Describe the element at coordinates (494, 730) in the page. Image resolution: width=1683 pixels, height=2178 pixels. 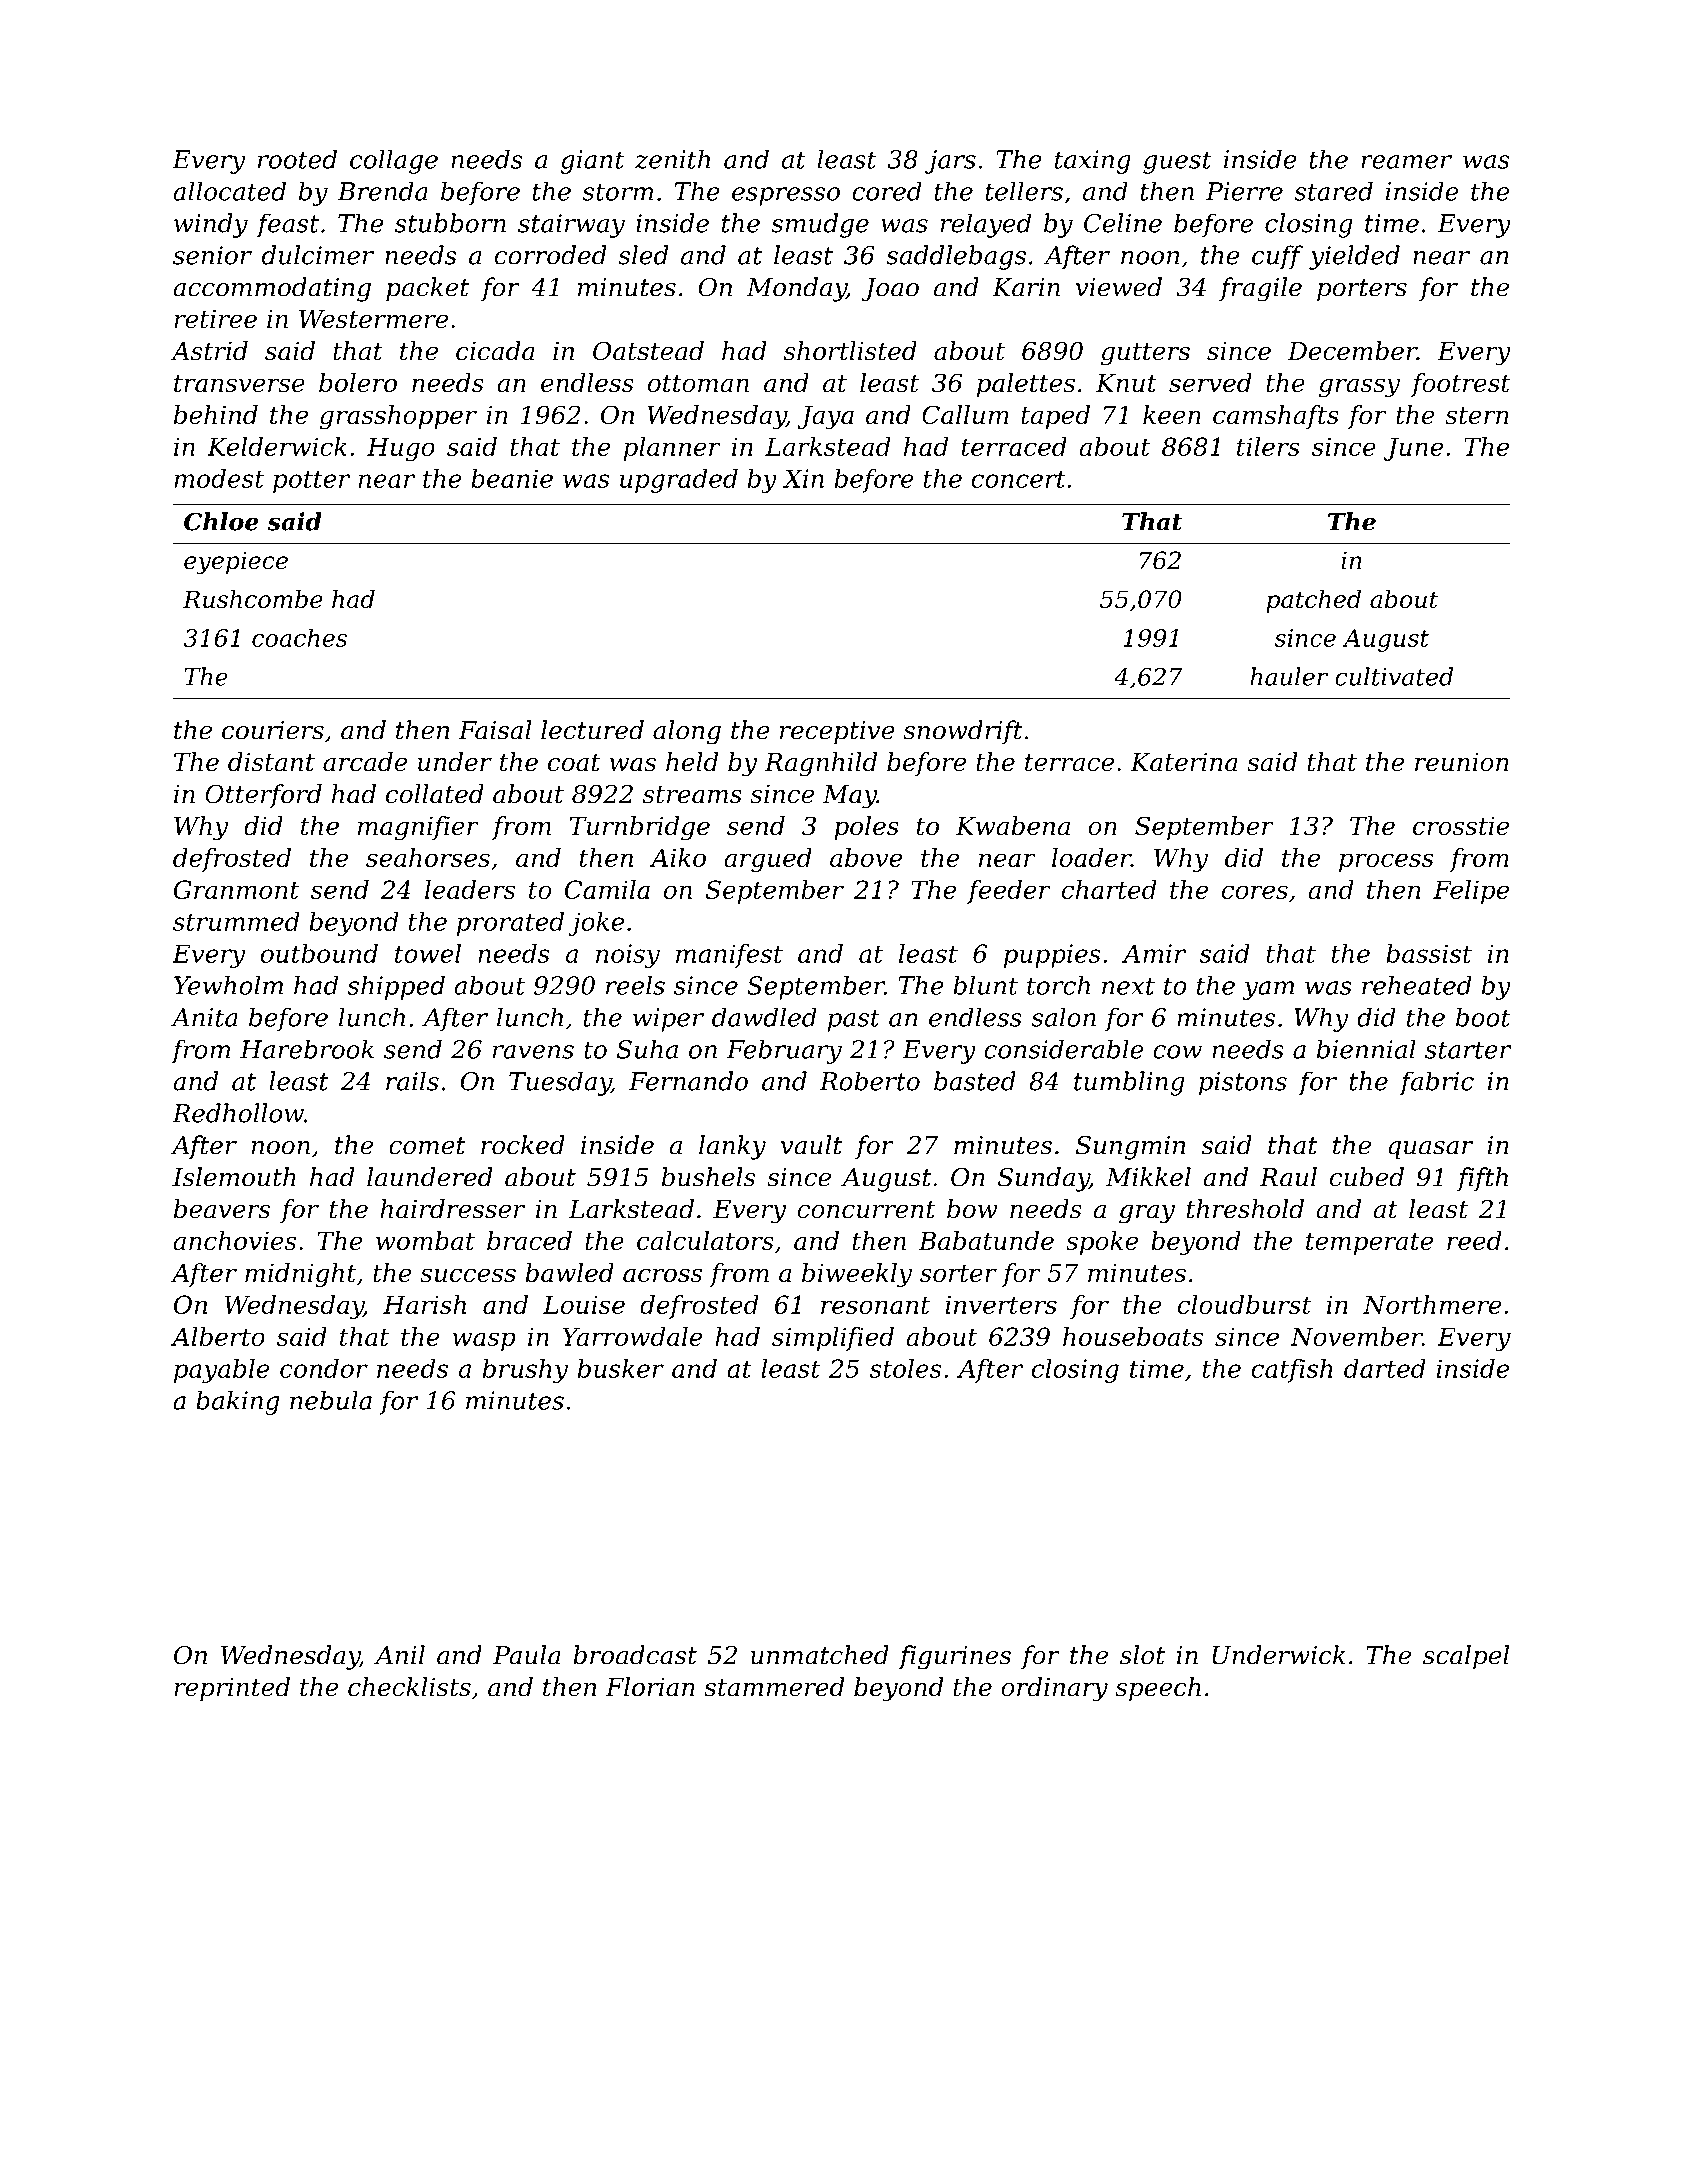
I see `Faisal` at that location.
